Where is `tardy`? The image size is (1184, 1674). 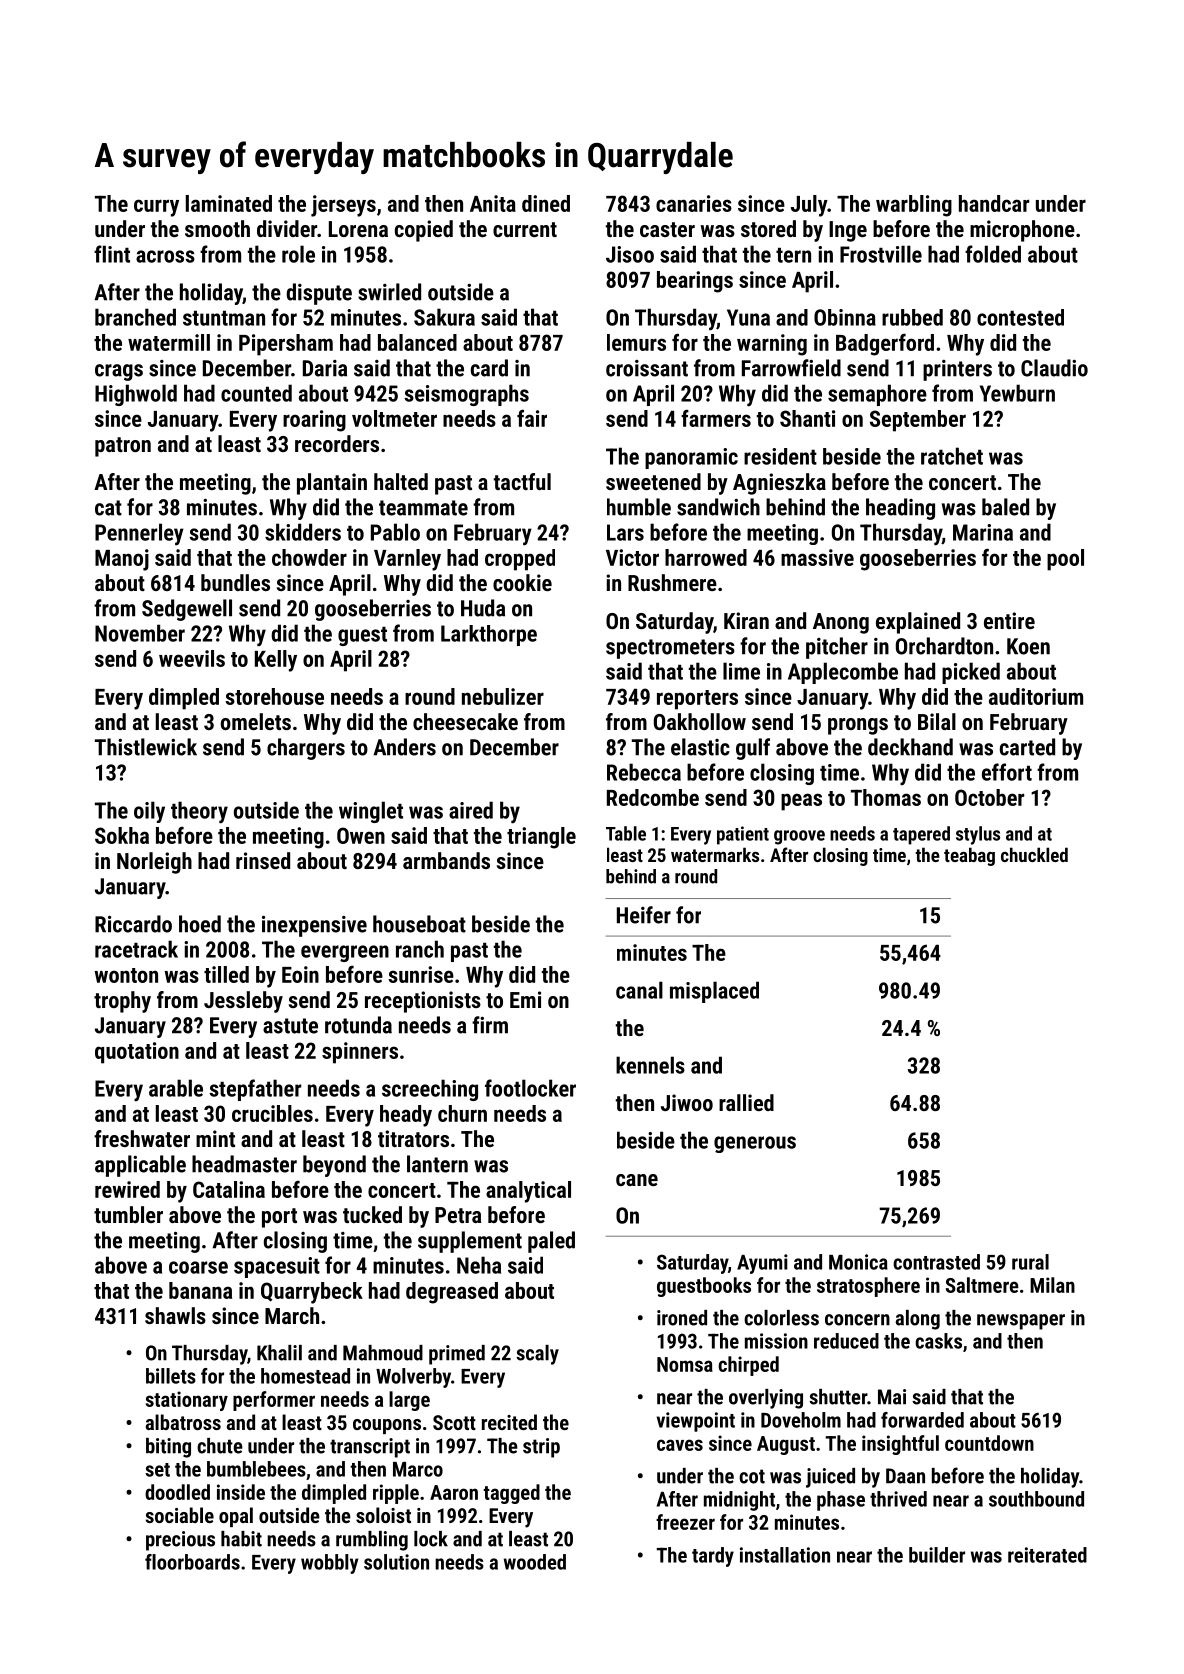
tardy is located at coordinates (713, 1557).
